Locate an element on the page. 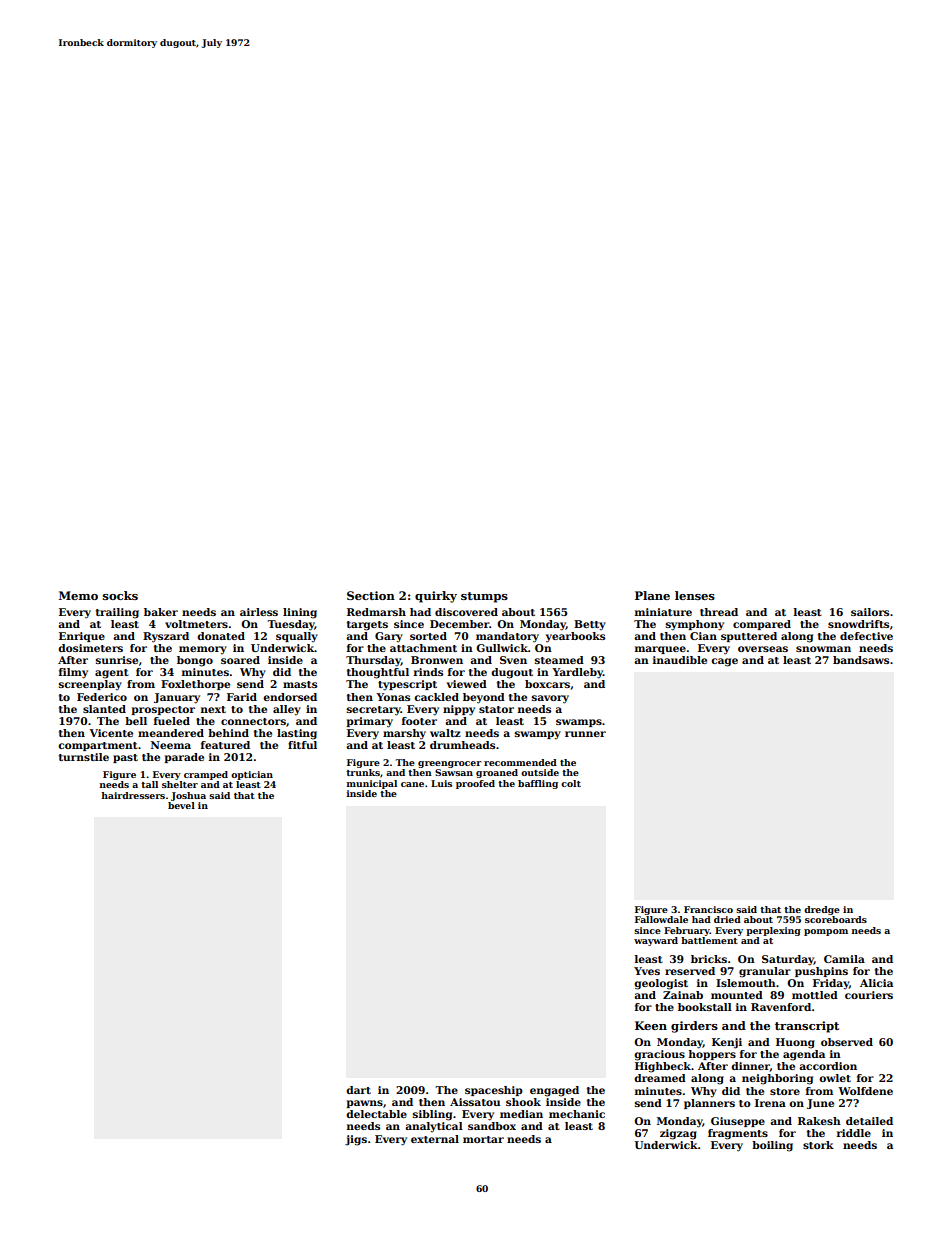 The height and width of the document is (1233, 952). pawns is located at coordinates (364, 1104).
